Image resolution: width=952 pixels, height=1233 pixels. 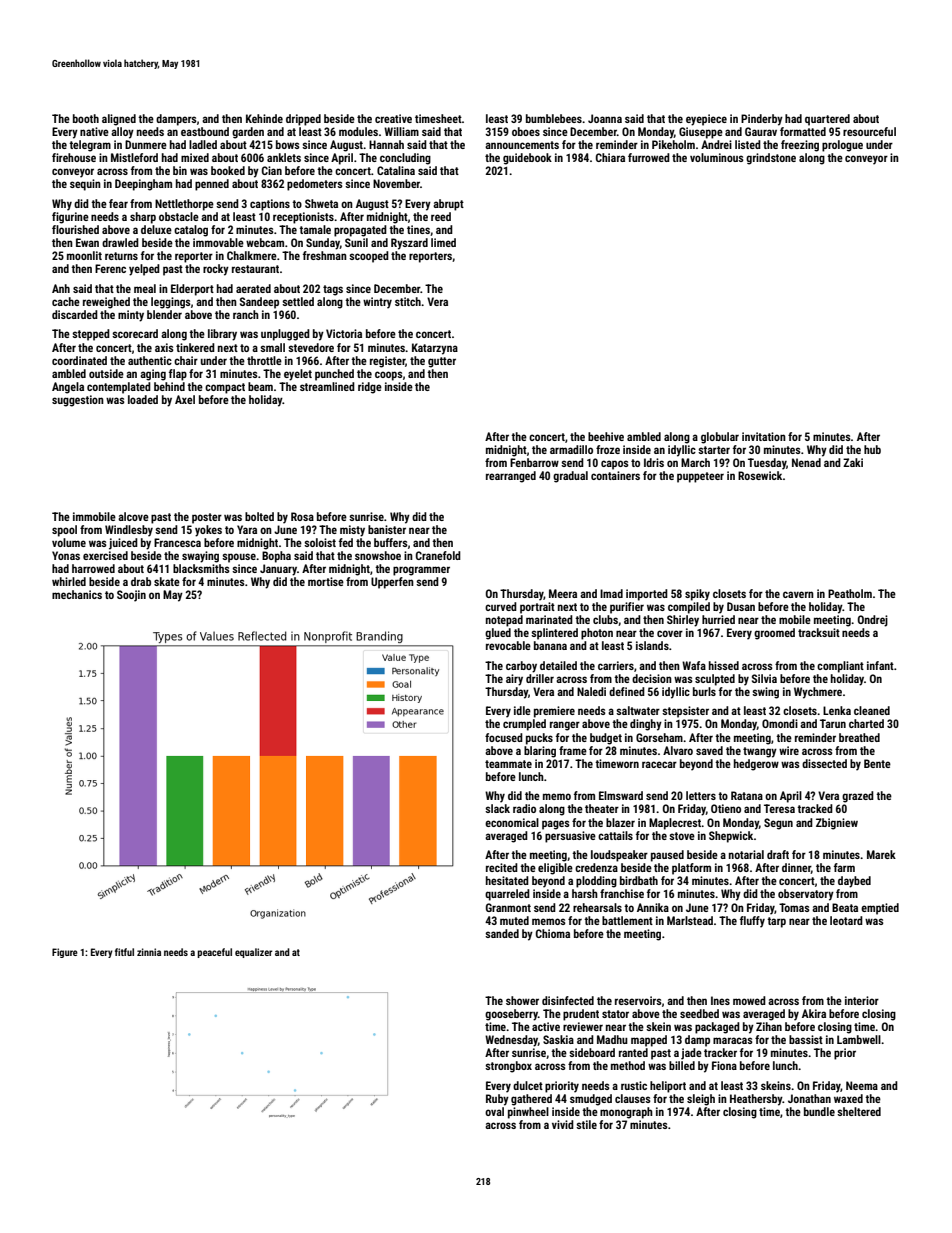 What do you see at coordinates (184, 205) in the screenshot?
I see `Nettlethorpe` at bounding box center [184, 205].
